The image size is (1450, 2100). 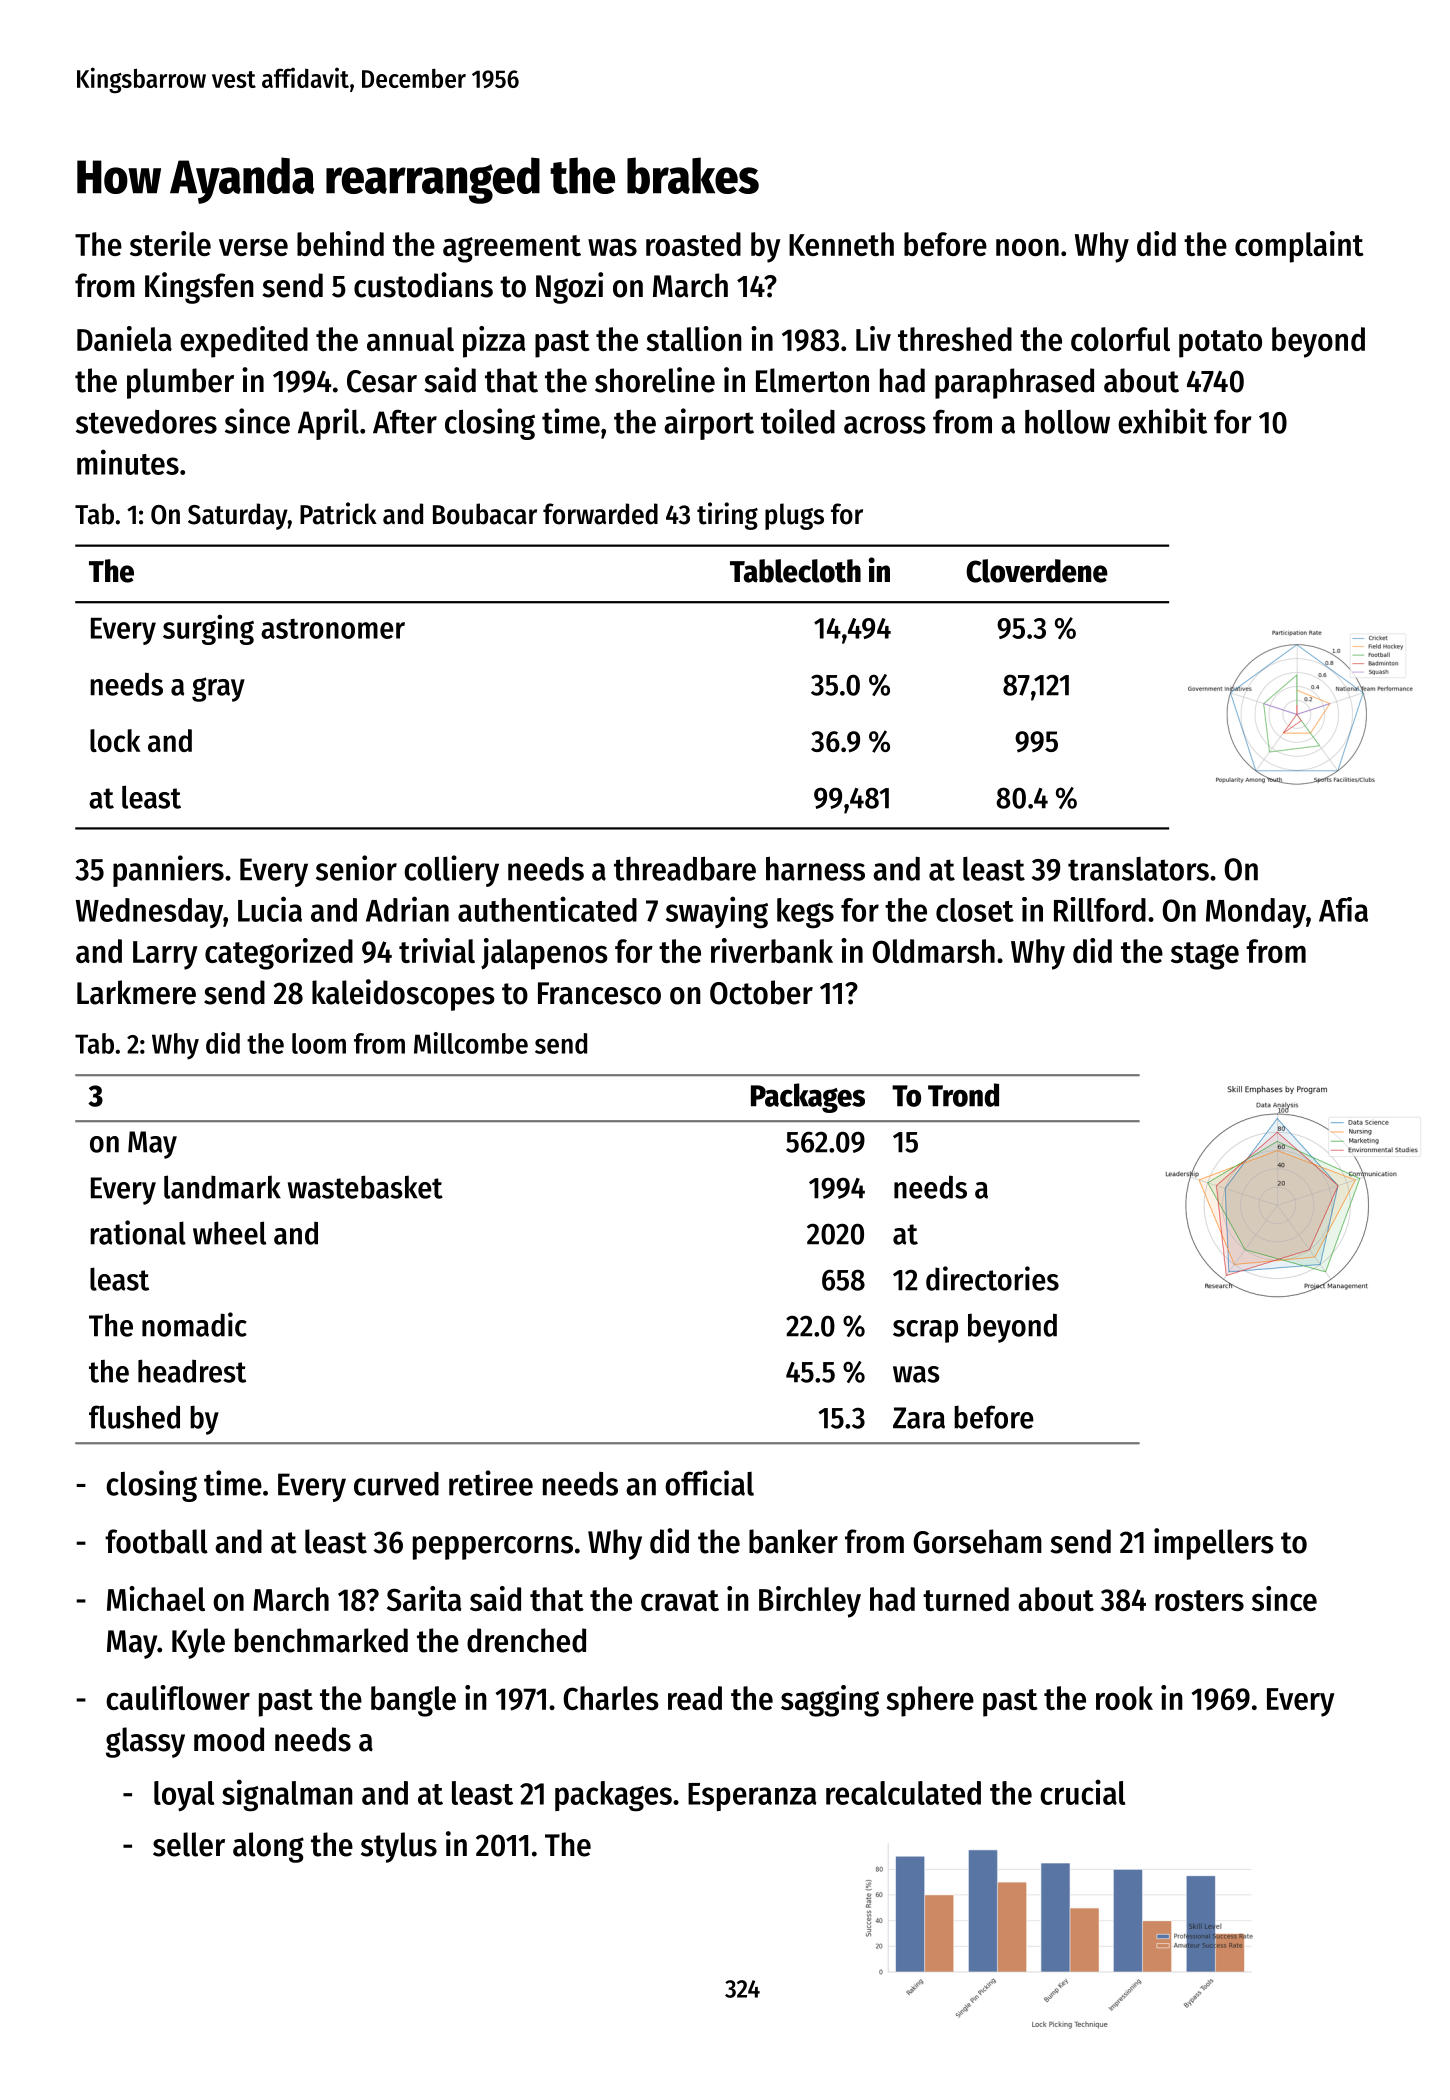 I want to click on complaint, so click(x=1299, y=247).
